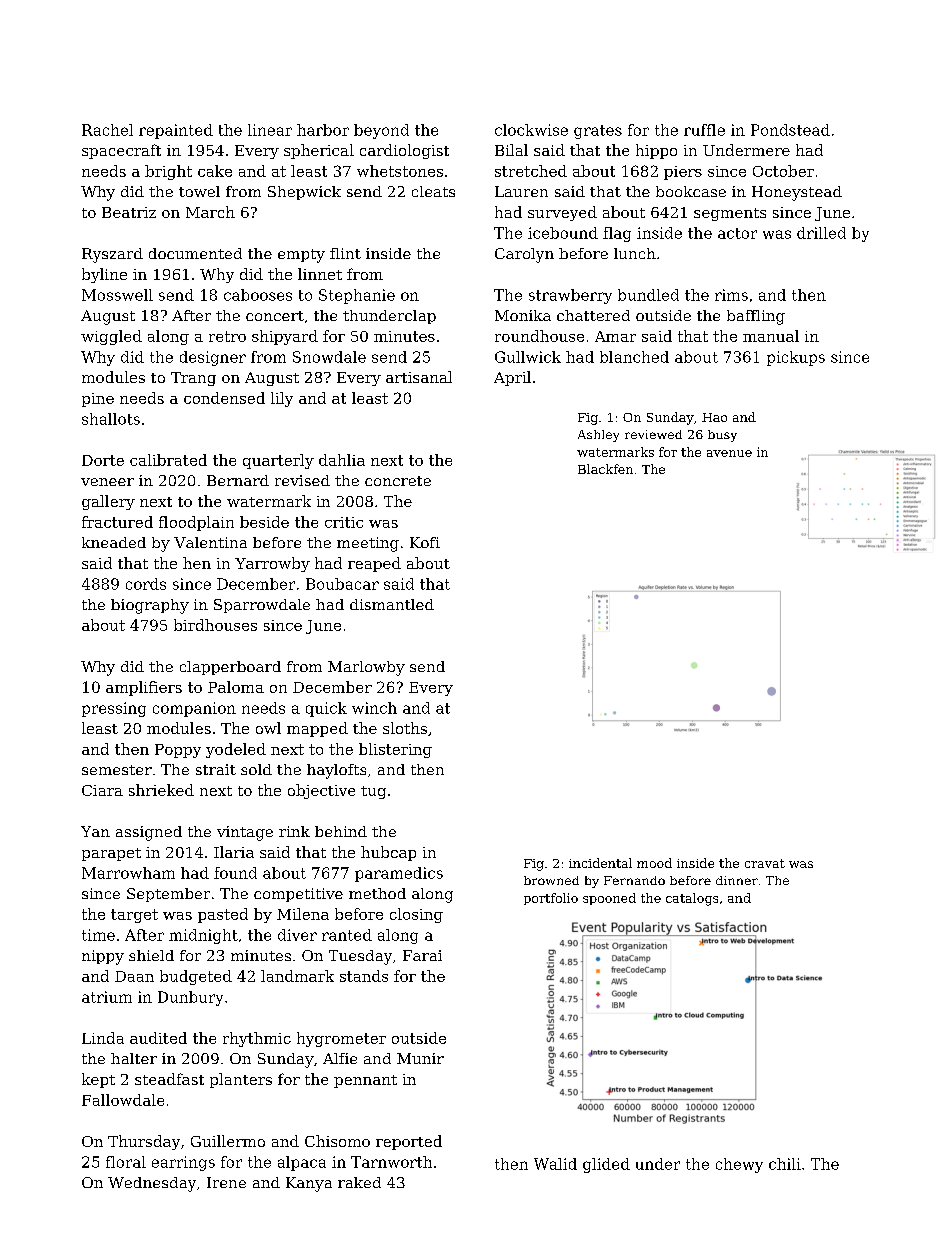  Describe the element at coordinates (635, 253) in the image. I see `lunch` at that location.
